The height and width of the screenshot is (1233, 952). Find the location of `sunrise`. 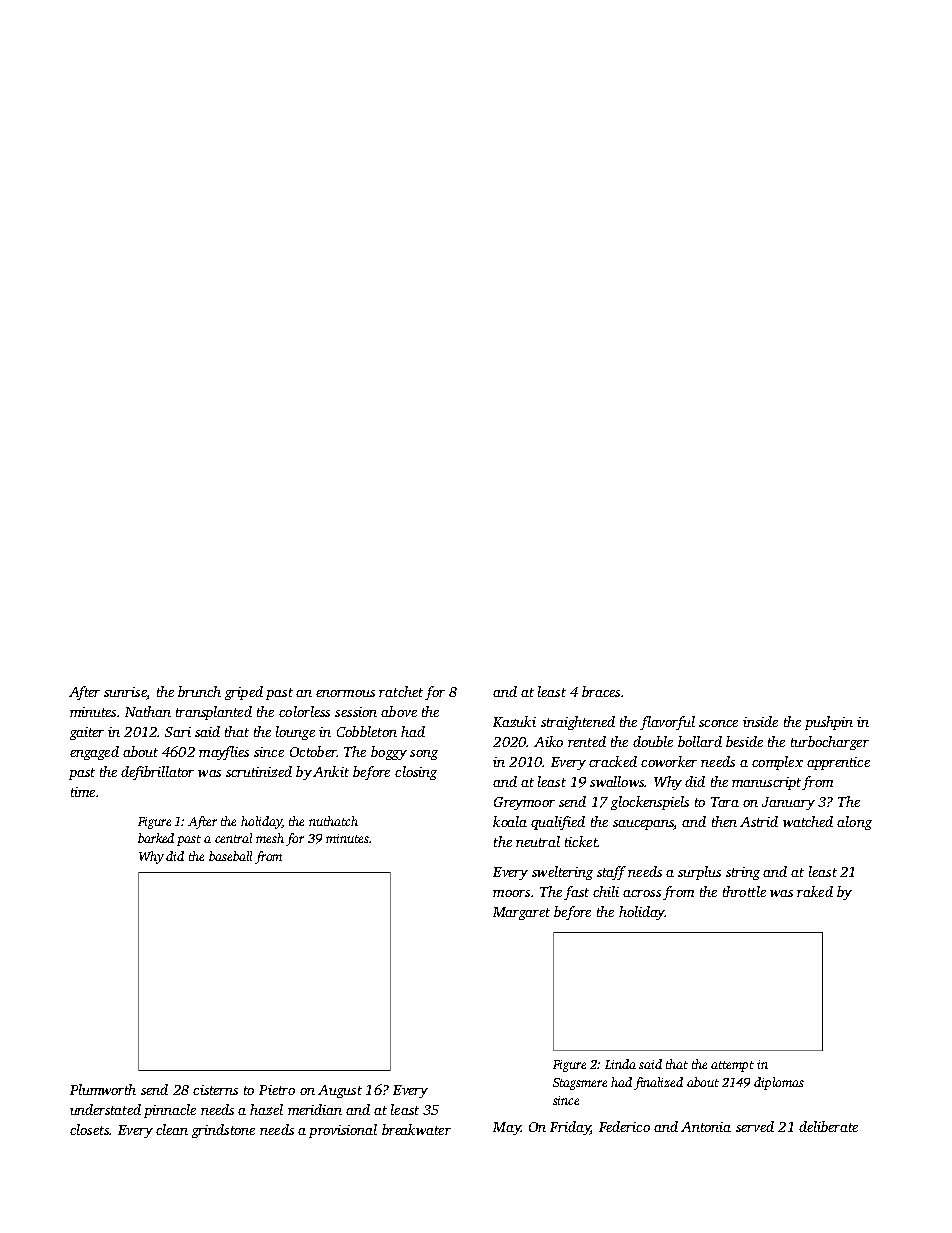

sunrise is located at coordinates (125, 693).
